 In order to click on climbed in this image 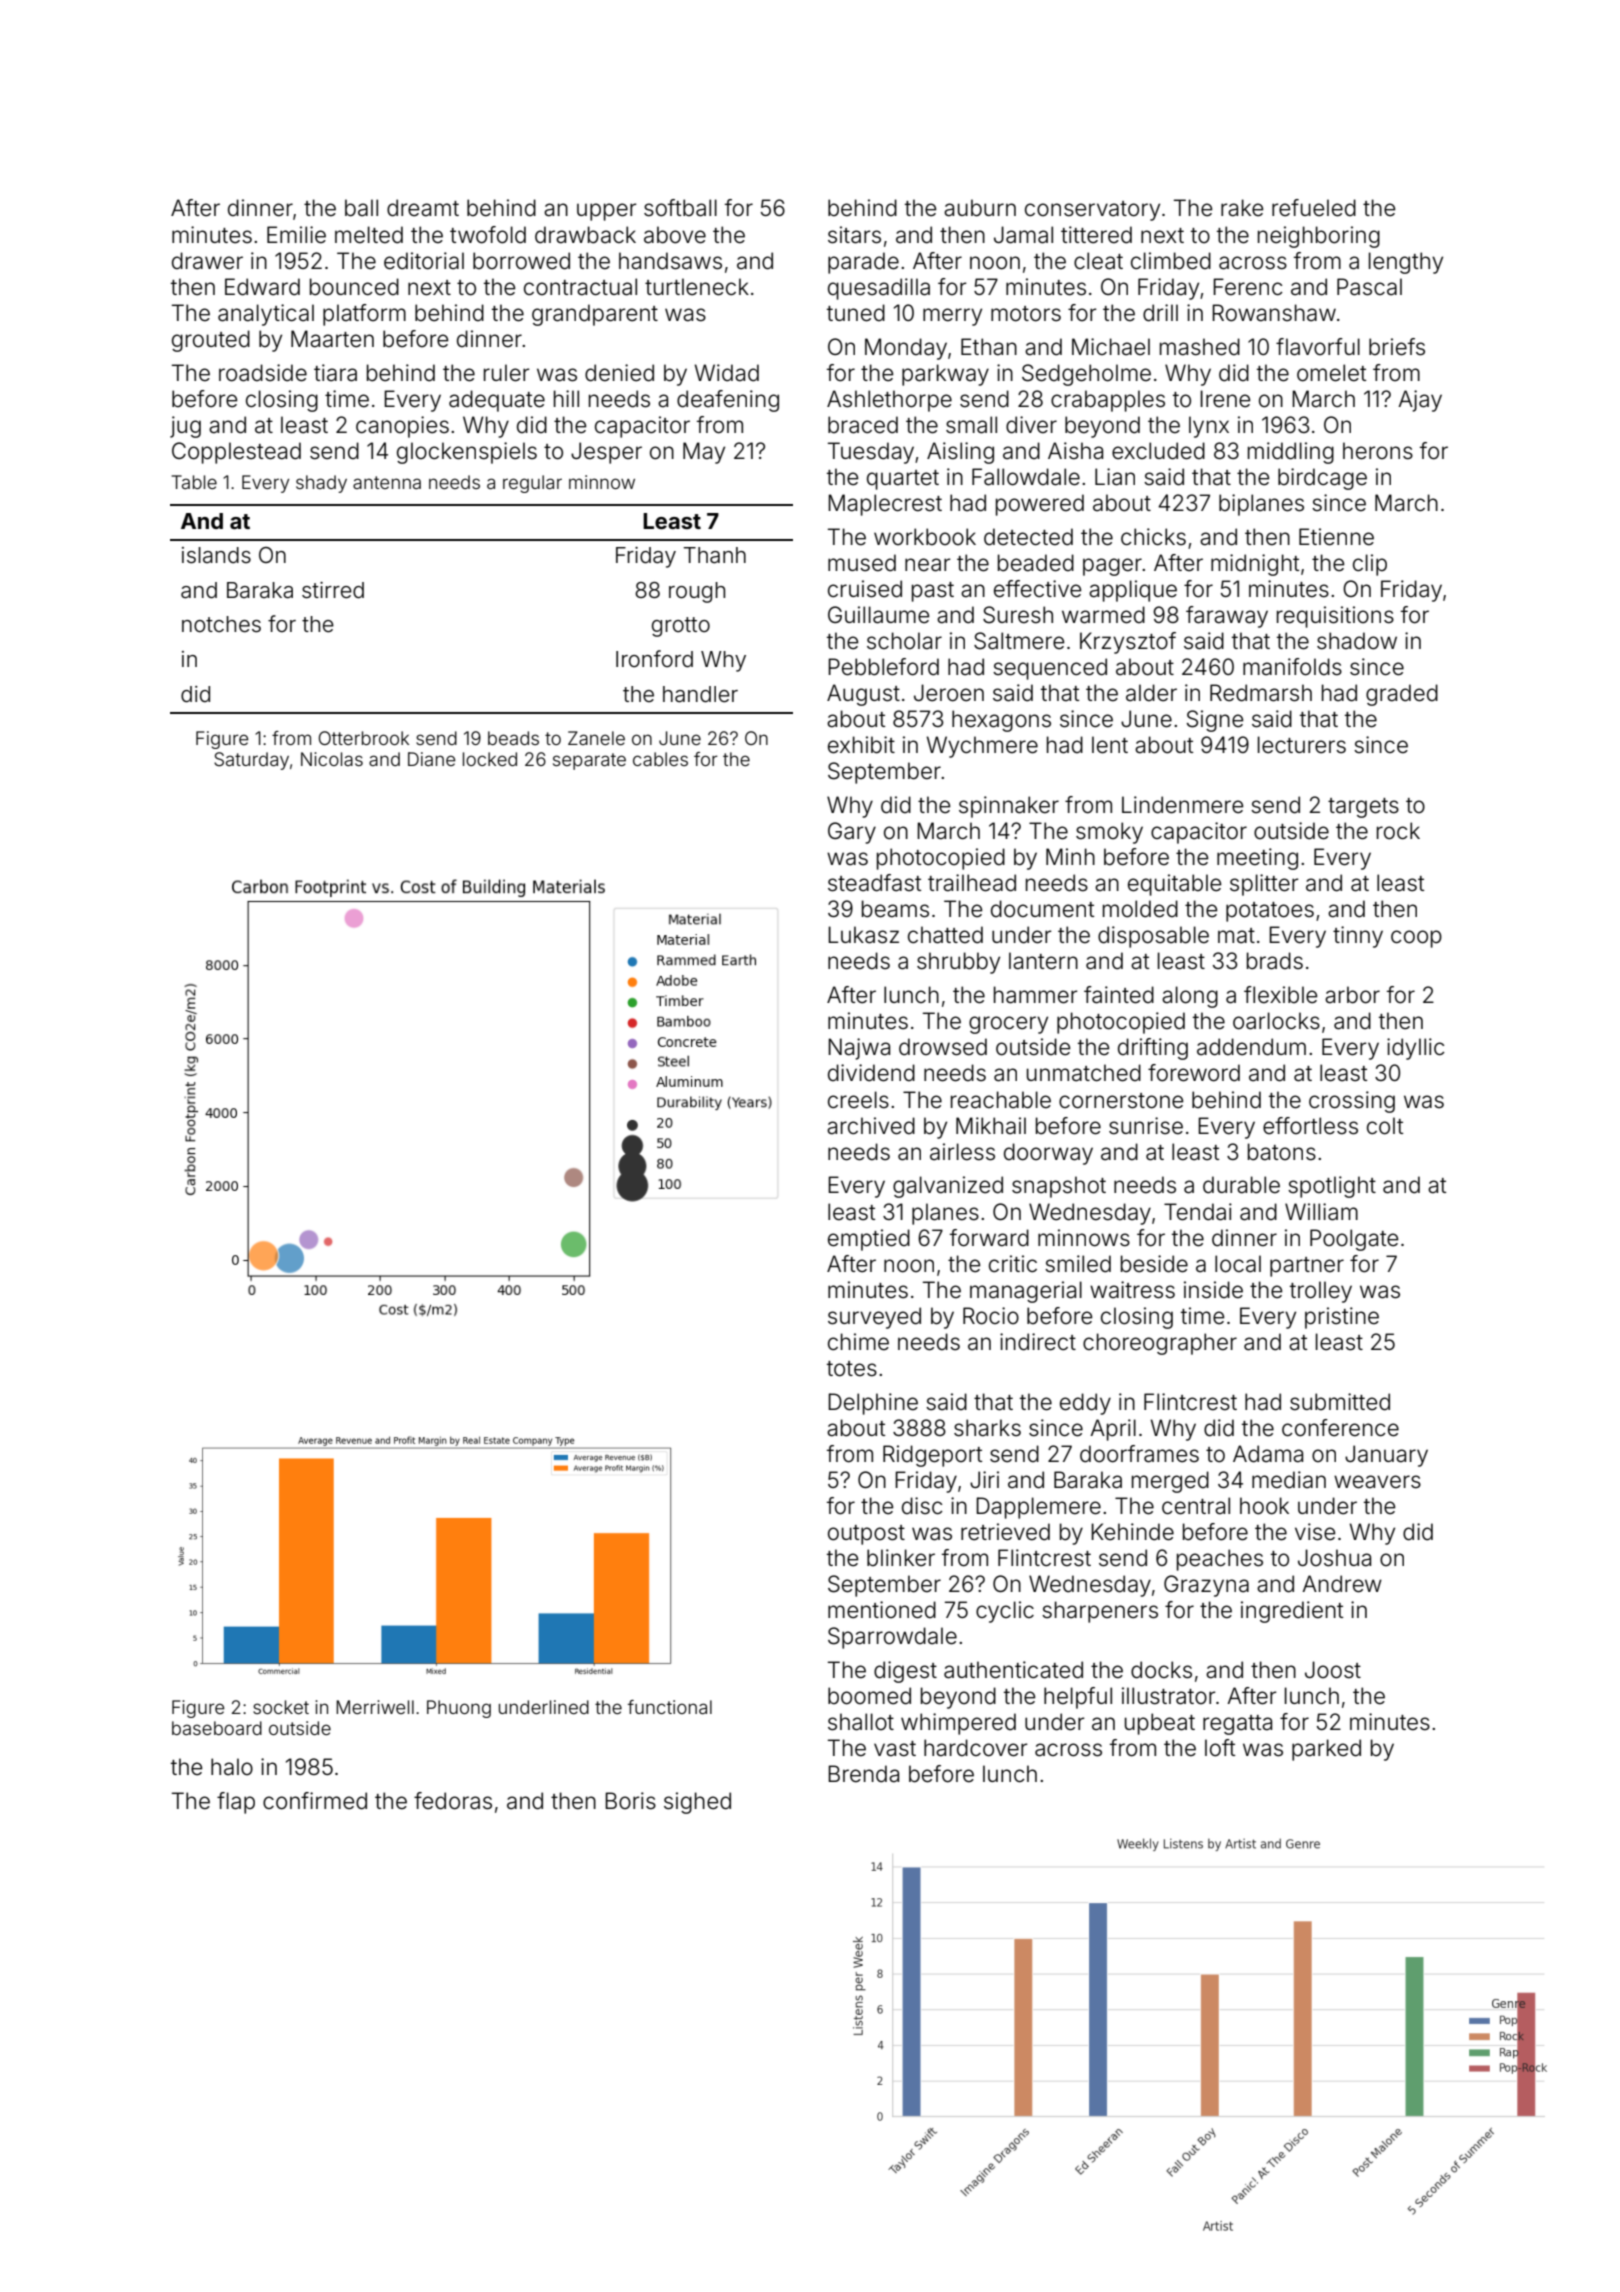, I will do `click(1171, 261)`.
